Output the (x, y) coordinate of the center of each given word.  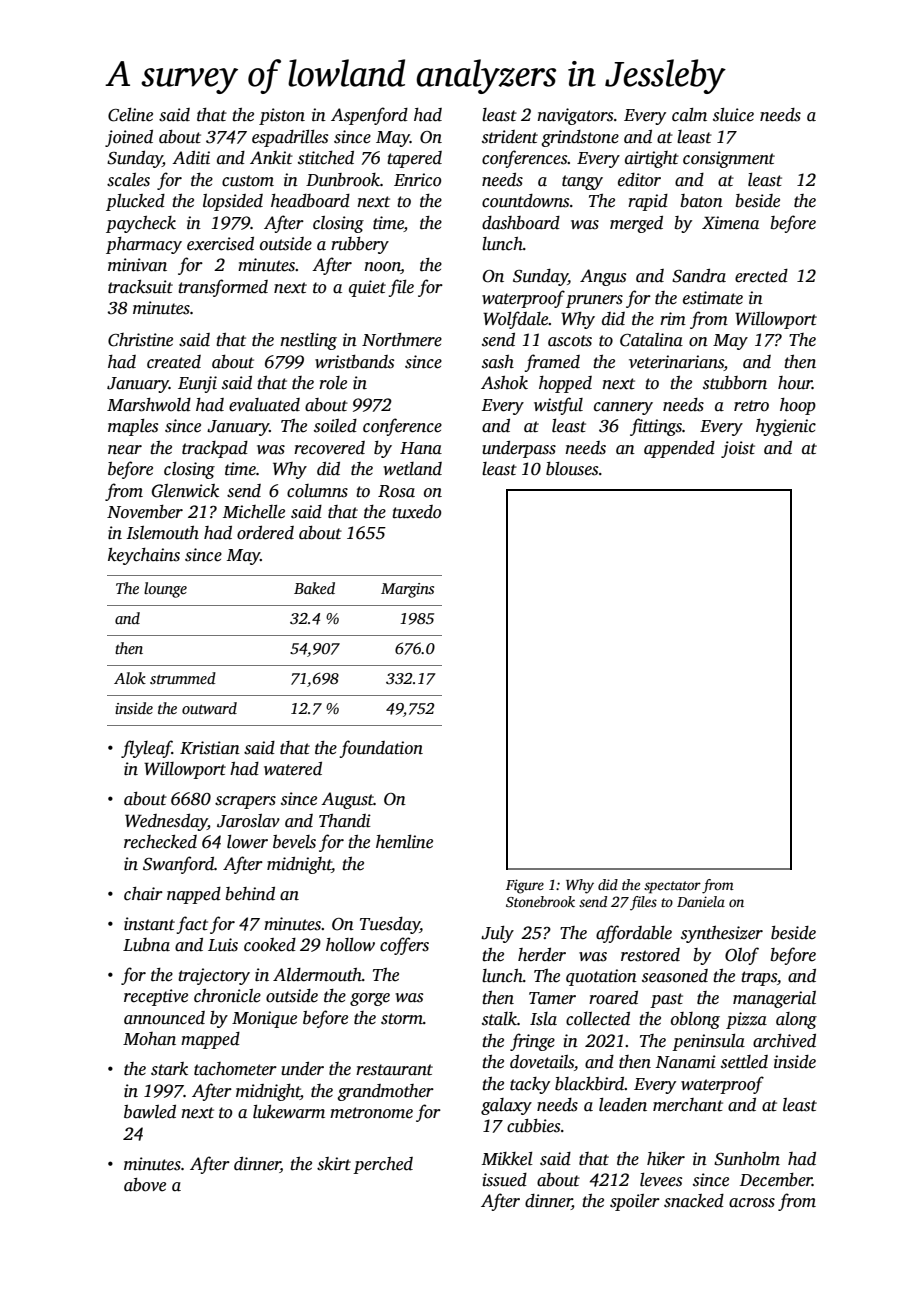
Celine (130, 115)
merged (636, 224)
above (145, 1185)
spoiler (635, 1202)
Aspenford (369, 116)
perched (383, 1165)
